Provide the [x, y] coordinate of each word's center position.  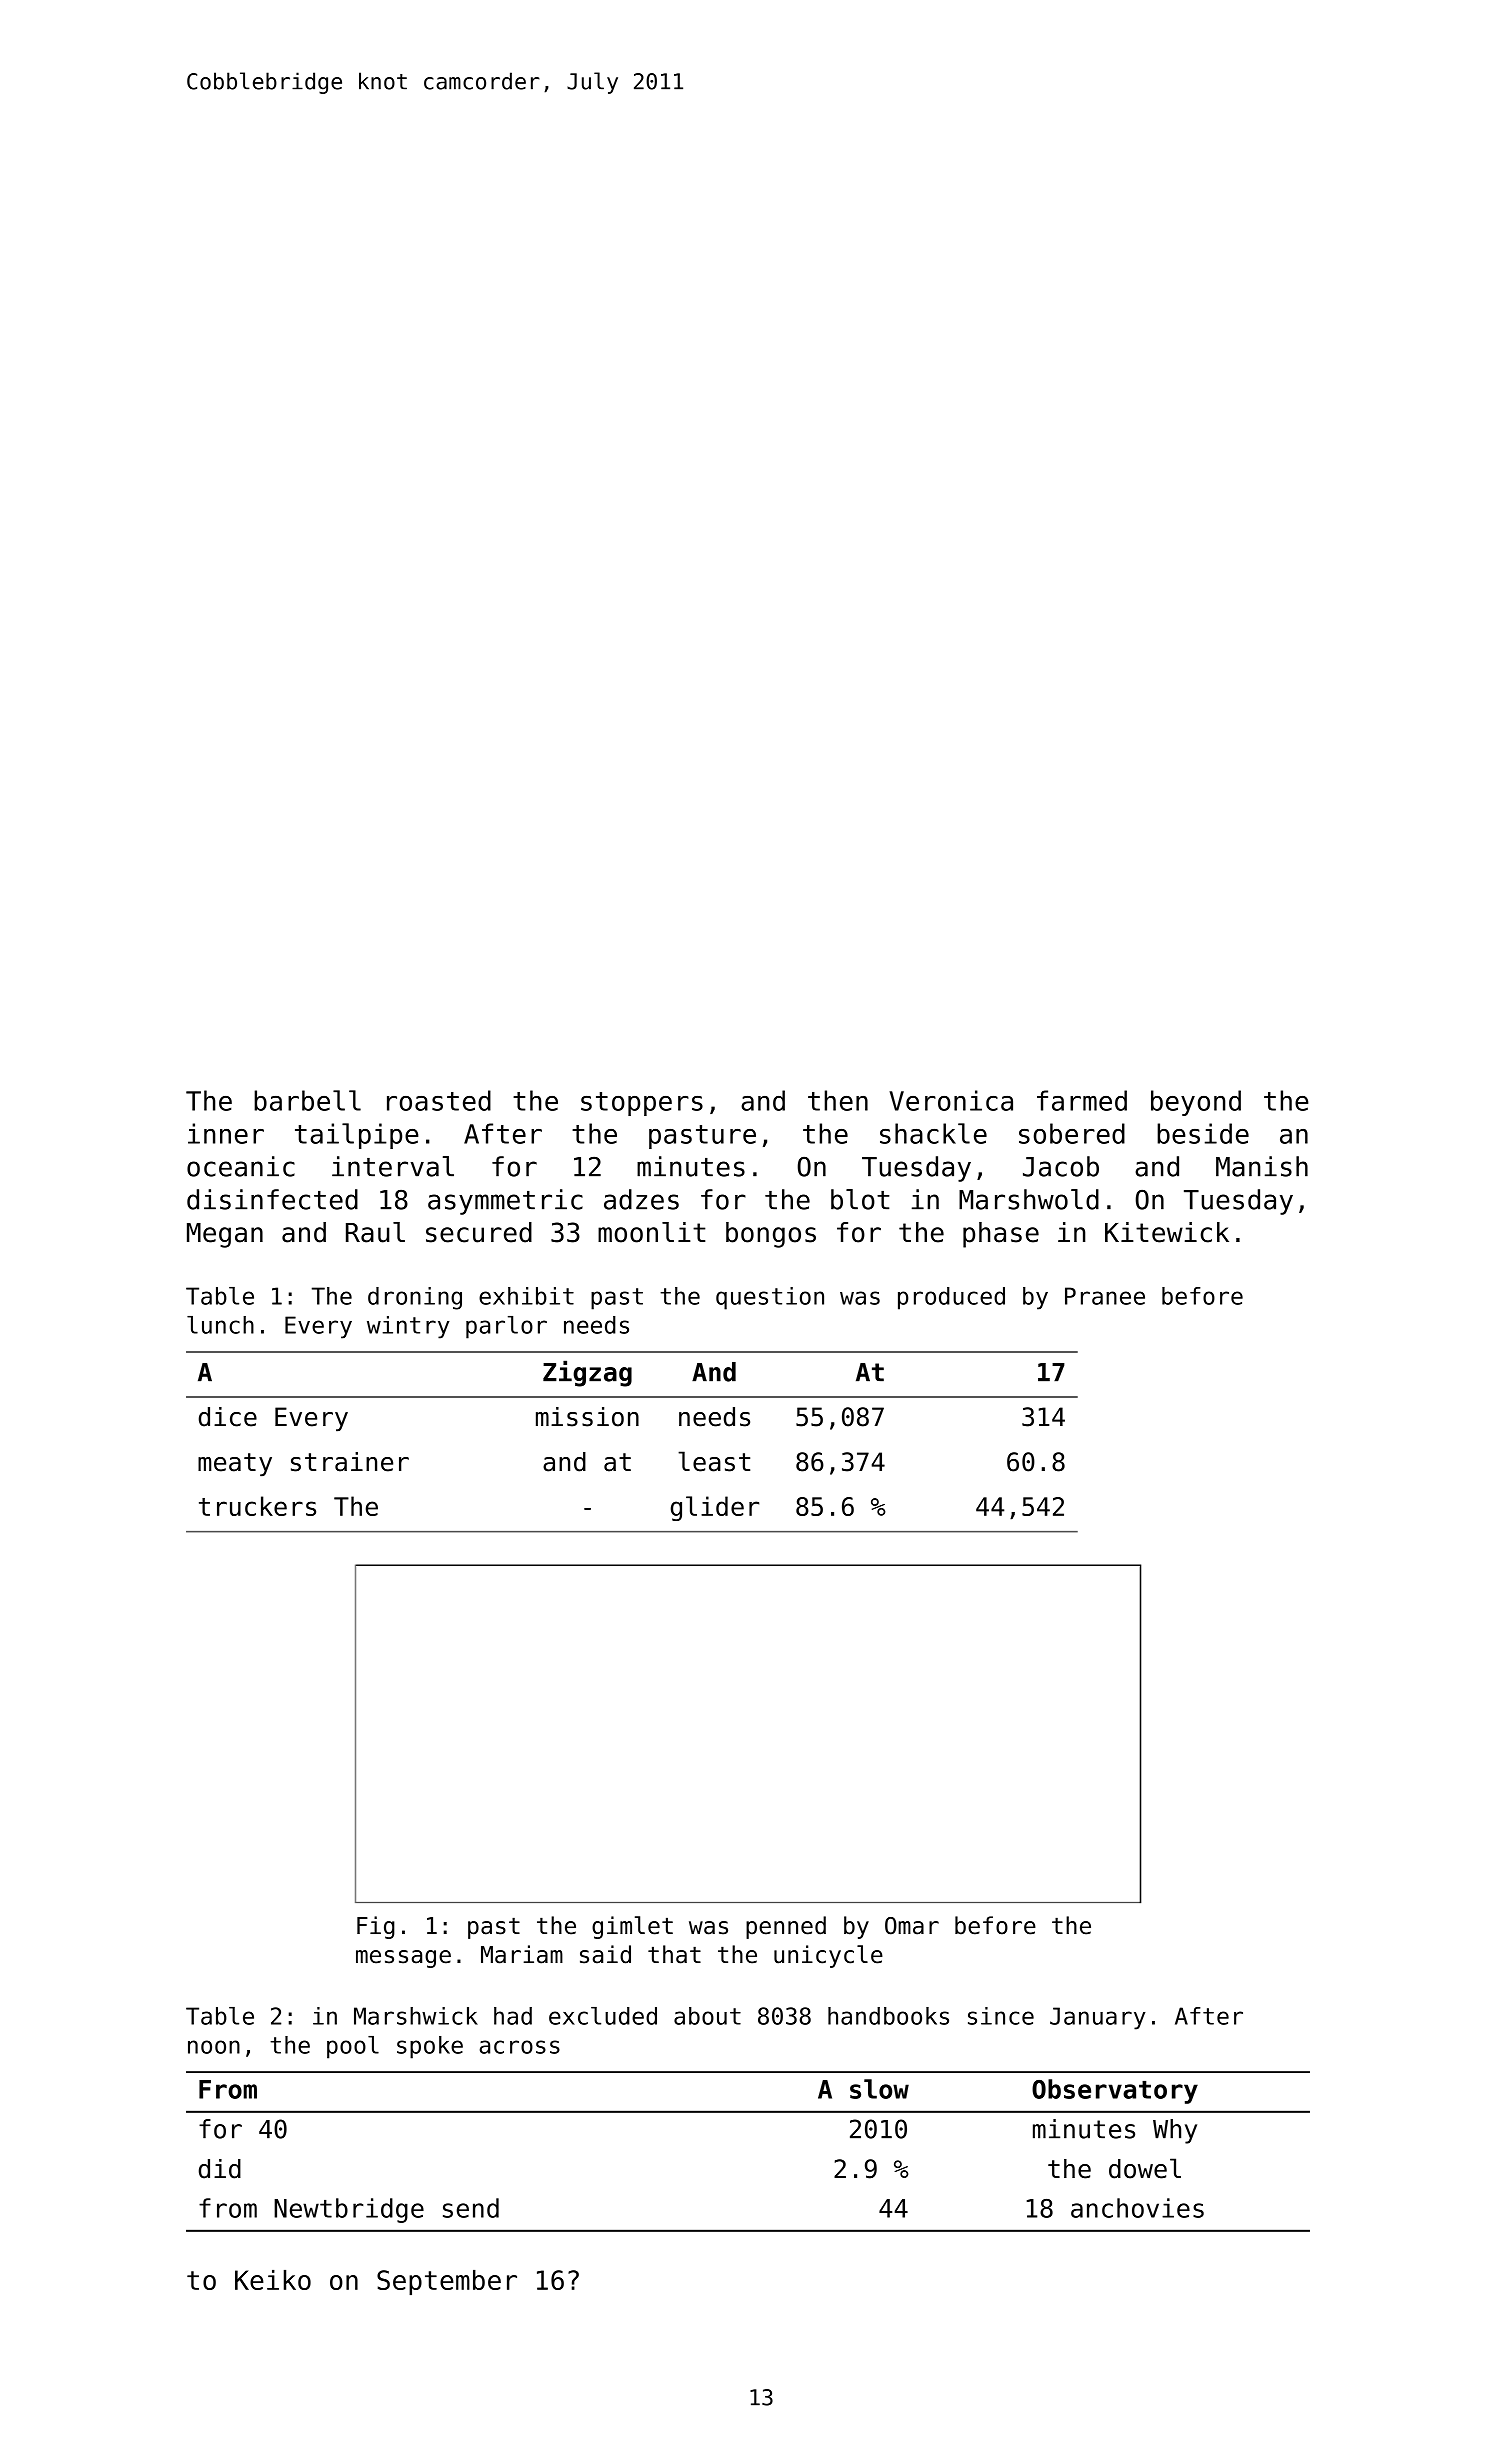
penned [786, 1927]
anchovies [1137, 2208]
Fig [376, 1927]
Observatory [1115, 2091]
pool [353, 2047]
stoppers [642, 1104]
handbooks [888, 2016]
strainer [350, 1462]
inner [226, 1133]
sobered [1072, 1133]
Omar [912, 1926]
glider [715, 1508]
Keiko [273, 2280]
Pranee [1105, 1296]
